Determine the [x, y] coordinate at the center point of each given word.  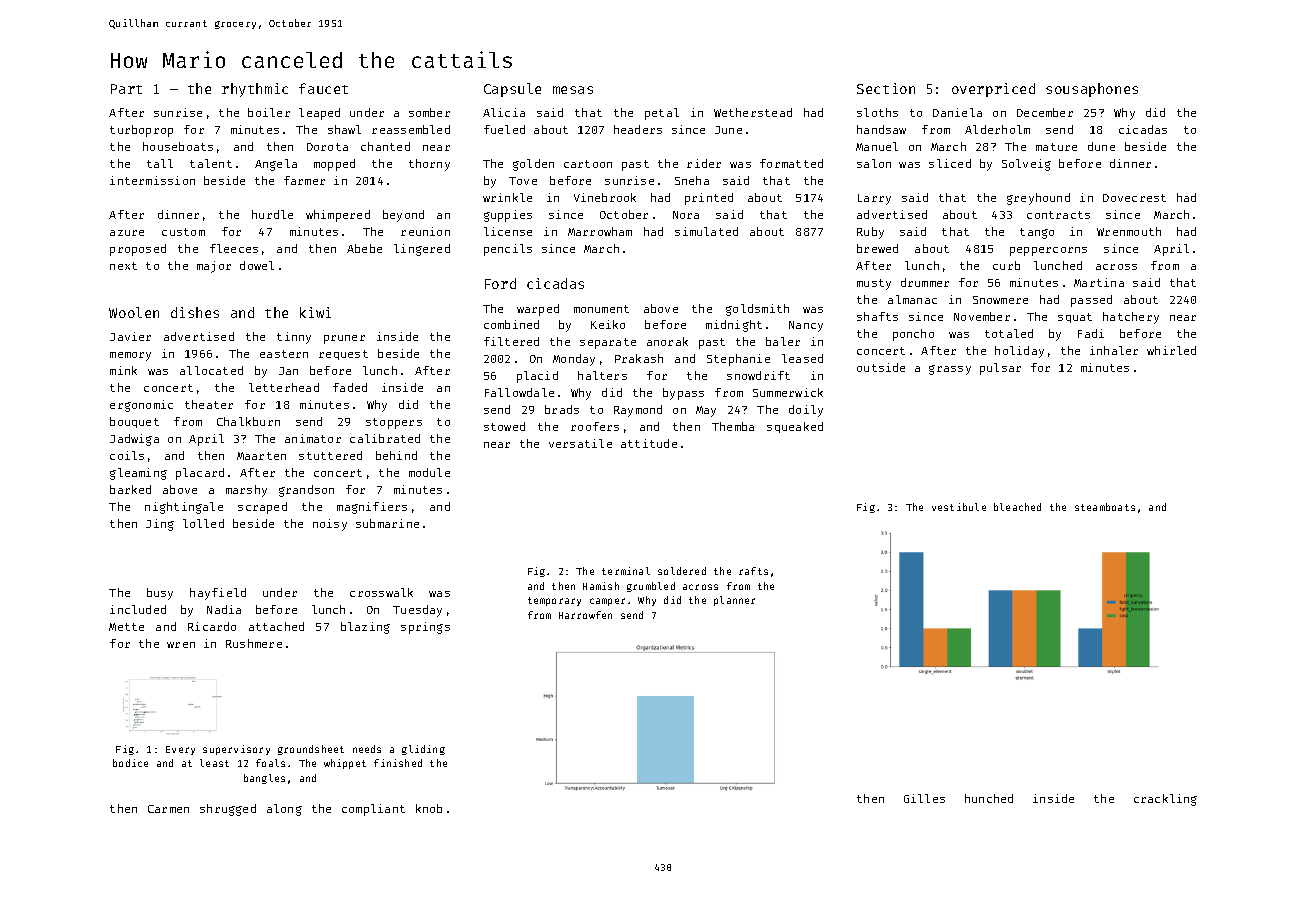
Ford [500, 283]
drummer [925, 282]
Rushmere [254, 643]
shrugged [228, 810]
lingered [422, 250]
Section [886, 88]
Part [126, 89]
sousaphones [1092, 90]
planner [734, 601]
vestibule [959, 507]
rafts [753, 571]
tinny [294, 338]
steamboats [1105, 507]
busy [160, 594]
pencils [508, 250]
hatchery [1131, 318]
